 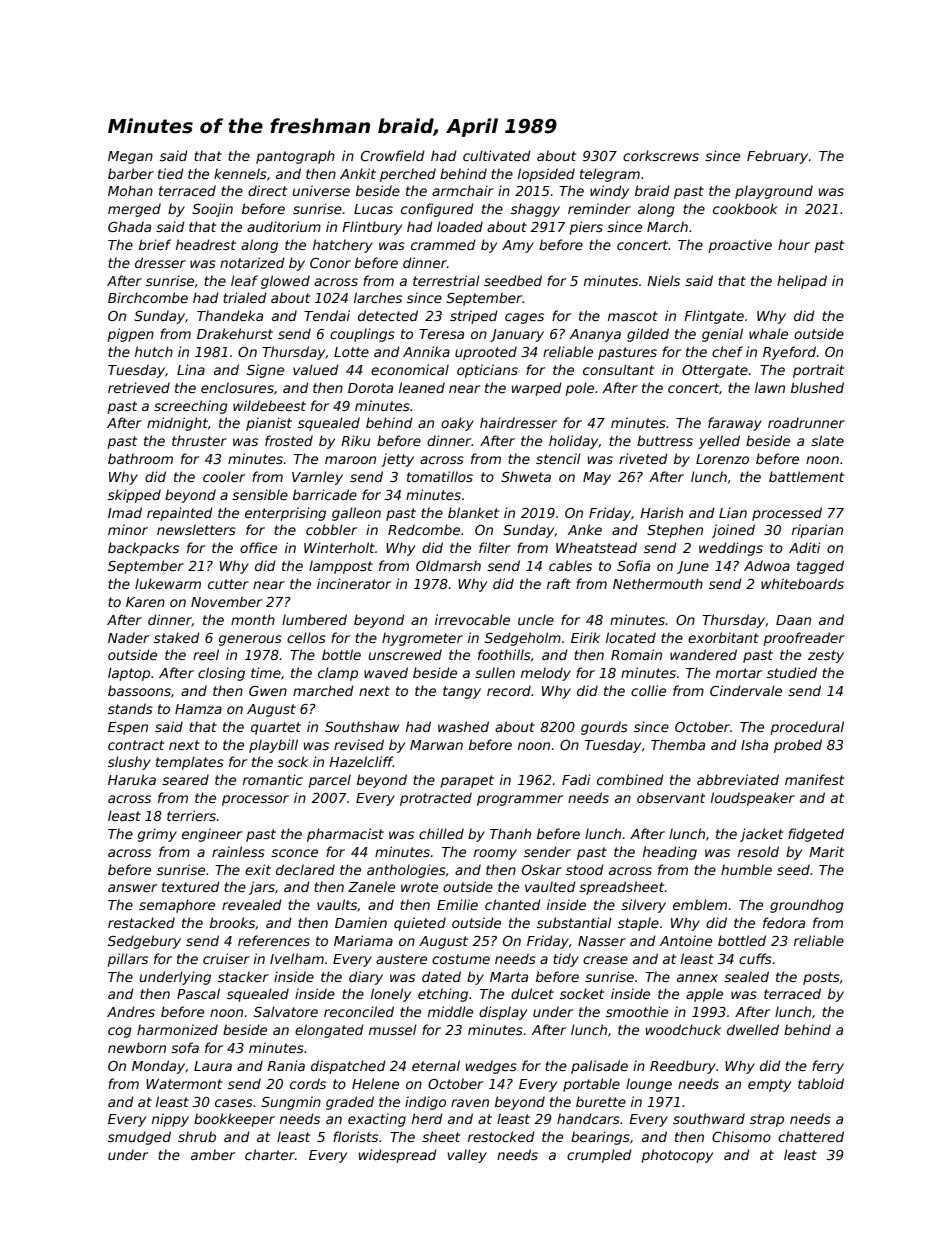 What do you see at coordinates (285, 282) in the image?
I see `glowed` at bounding box center [285, 282].
